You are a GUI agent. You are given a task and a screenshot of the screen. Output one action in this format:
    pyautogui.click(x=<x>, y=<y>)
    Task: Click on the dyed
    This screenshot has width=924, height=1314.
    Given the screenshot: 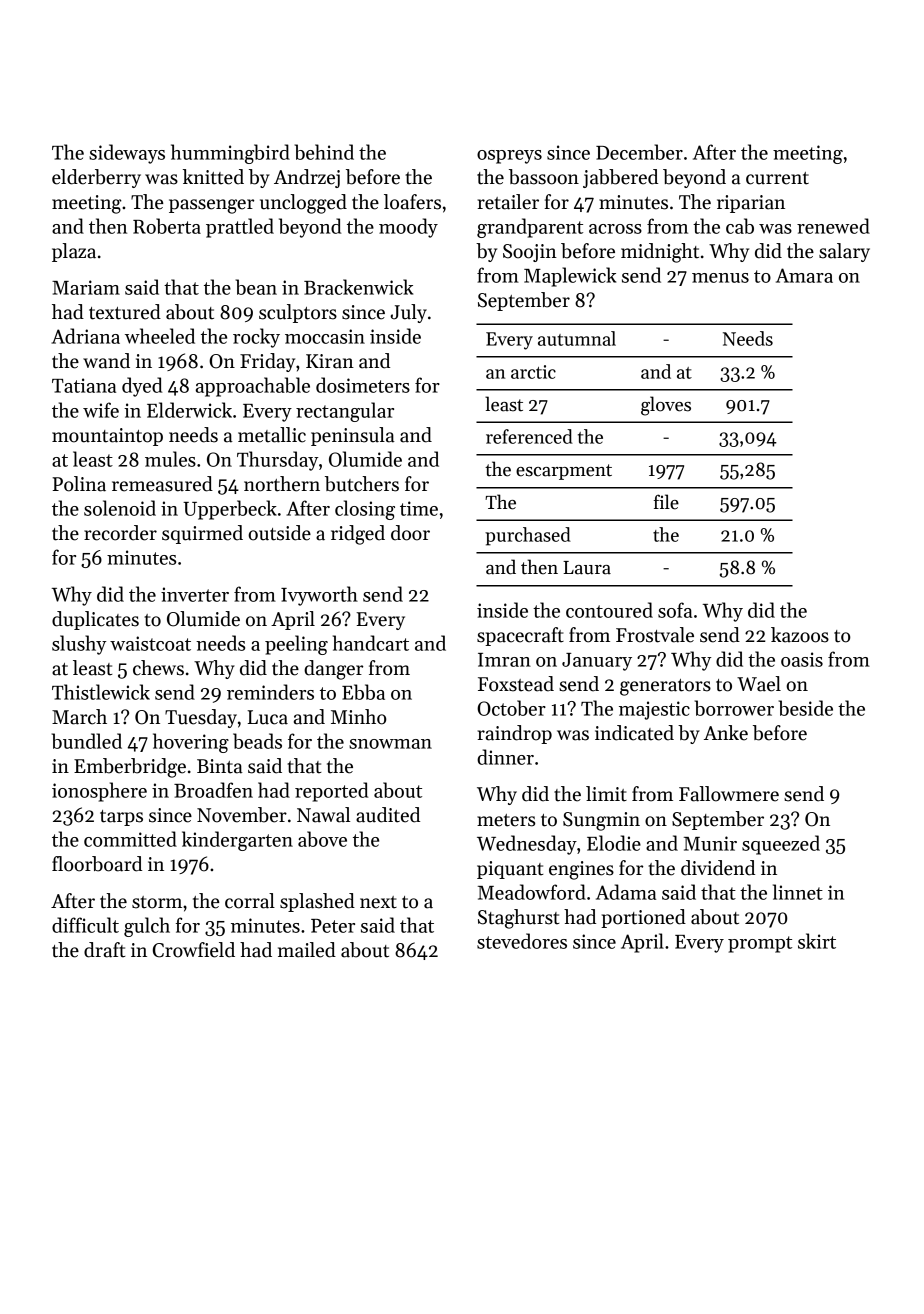 What is the action you would take?
    pyautogui.click(x=142, y=387)
